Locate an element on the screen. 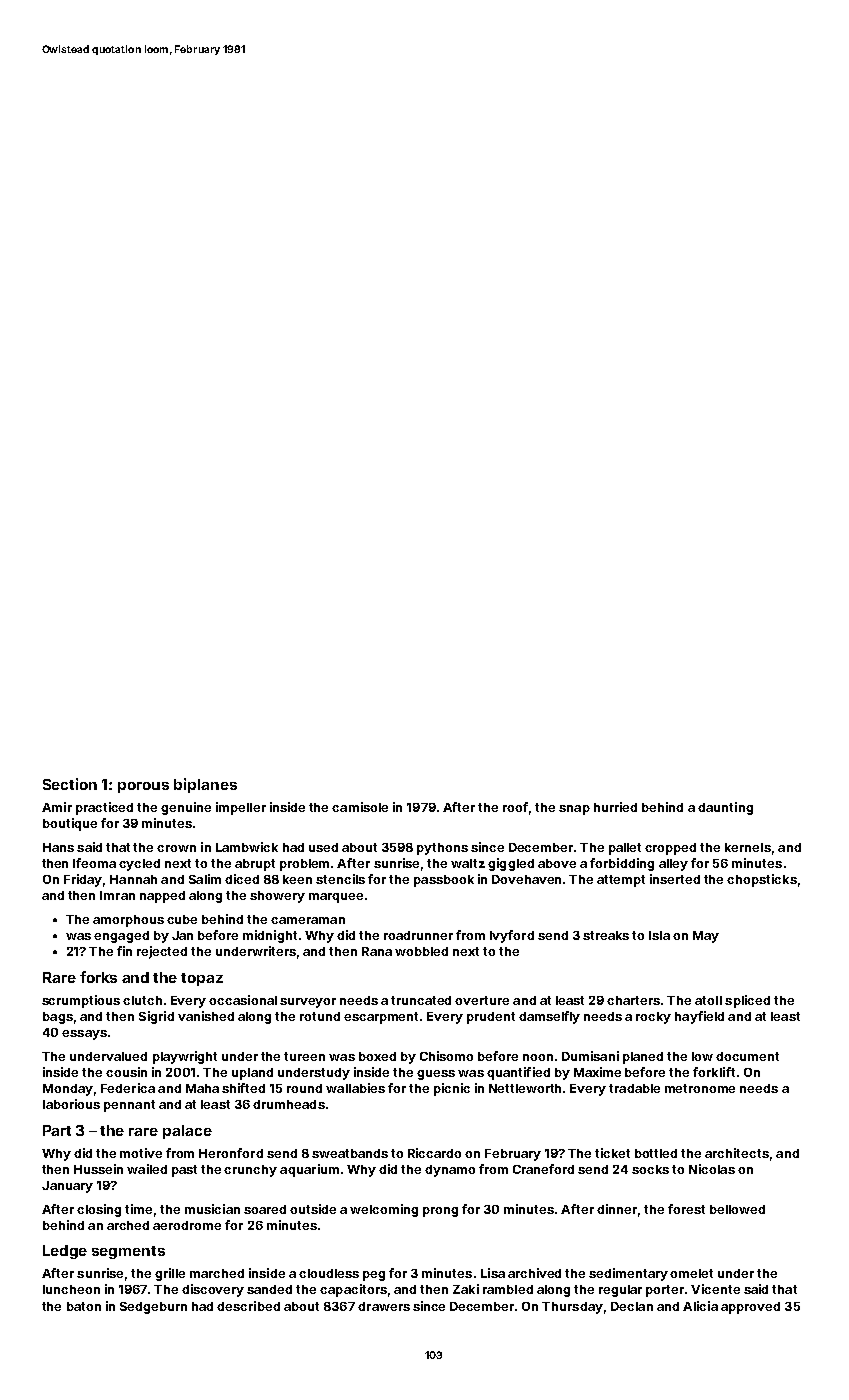 The height and width of the screenshot is (1400, 849). Imran is located at coordinates (117, 895).
